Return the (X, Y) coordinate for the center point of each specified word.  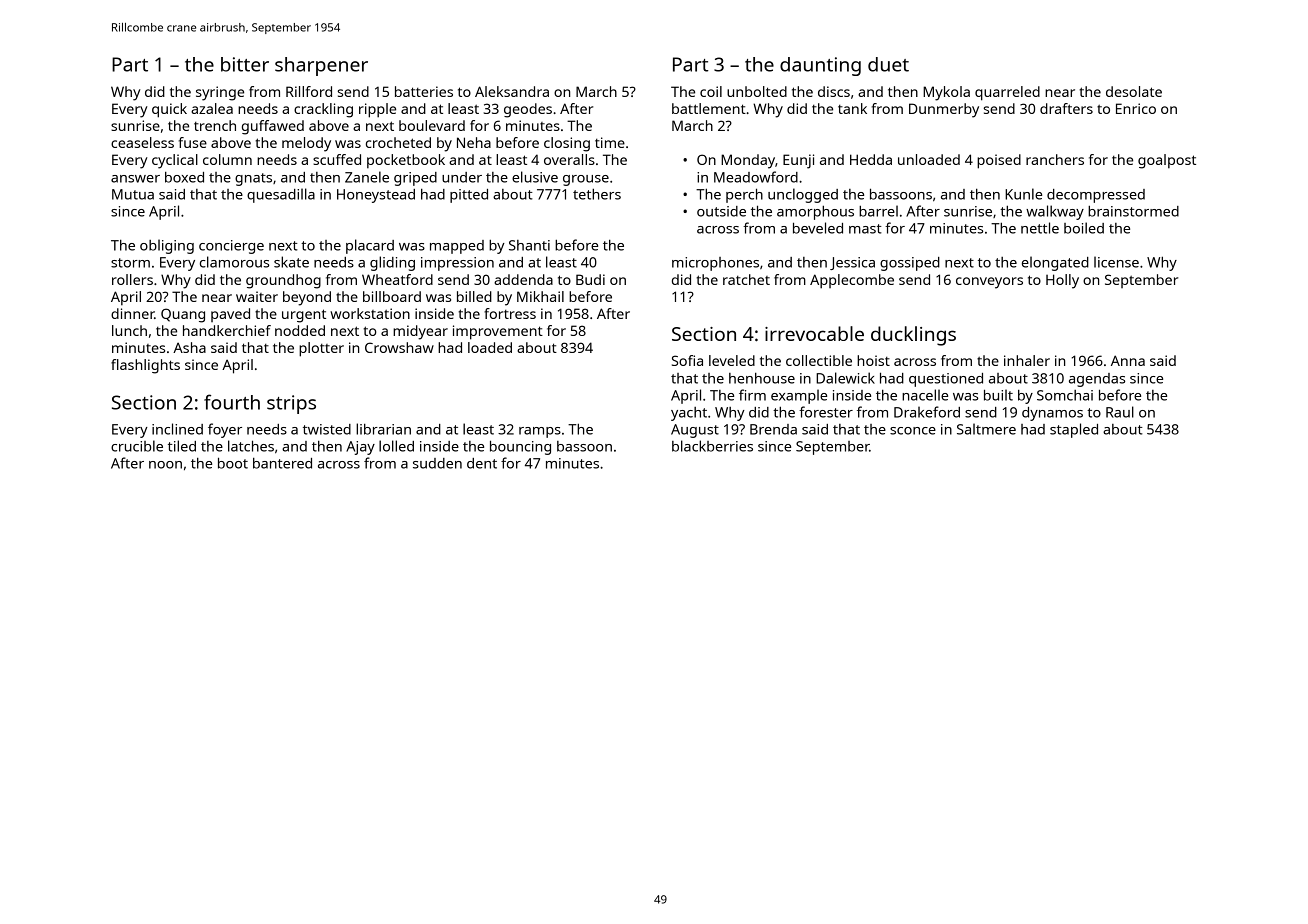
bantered (282, 463)
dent (482, 463)
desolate (1134, 91)
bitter (245, 64)
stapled (1074, 430)
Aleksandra (512, 91)
